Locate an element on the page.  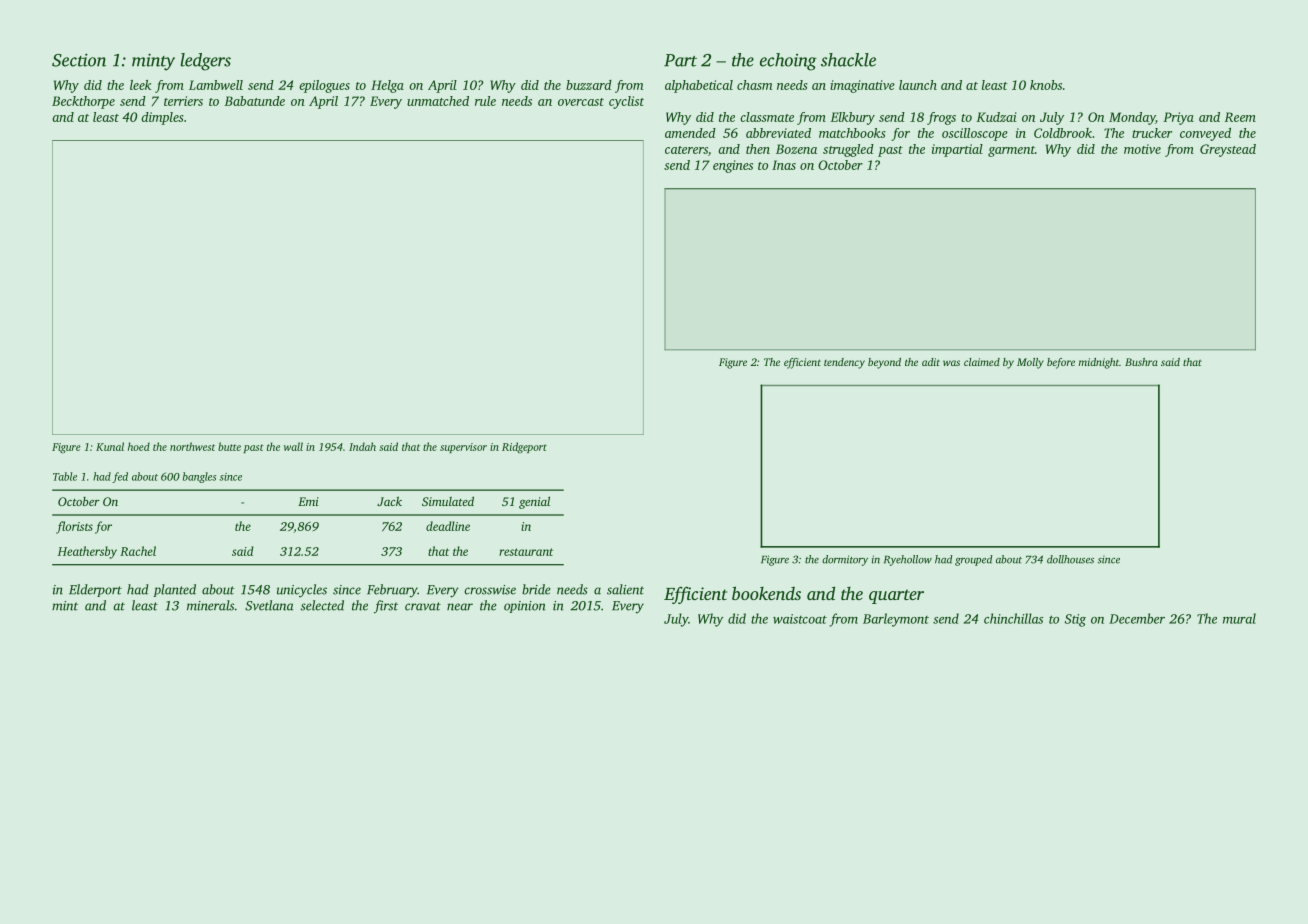
midnight is located at coordinates (1099, 363).
